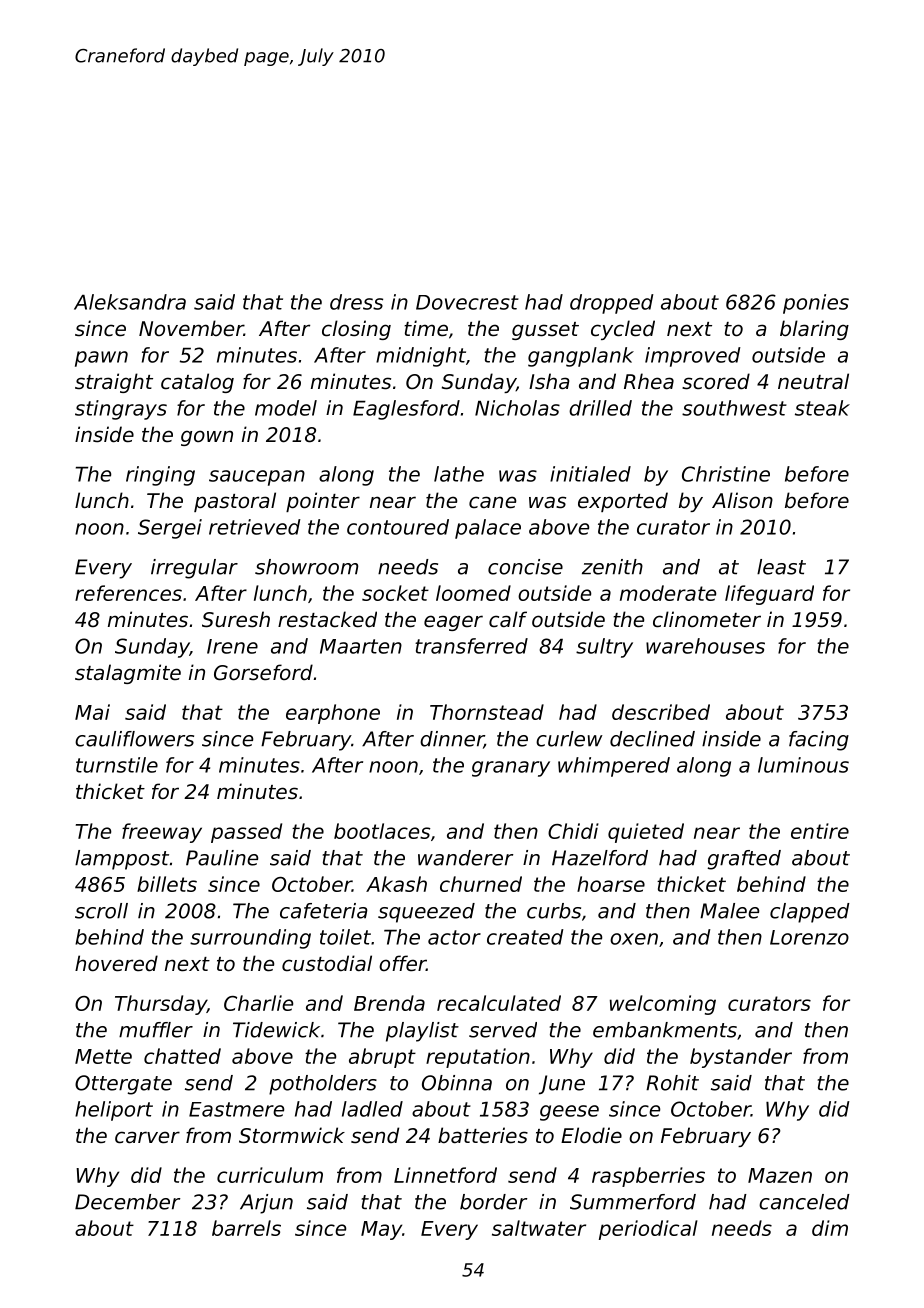 The width and height of the document is (924, 1308). What do you see at coordinates (445, 1175) in the document?
I see `Linnetford` at bounding box center [445, 1175].
